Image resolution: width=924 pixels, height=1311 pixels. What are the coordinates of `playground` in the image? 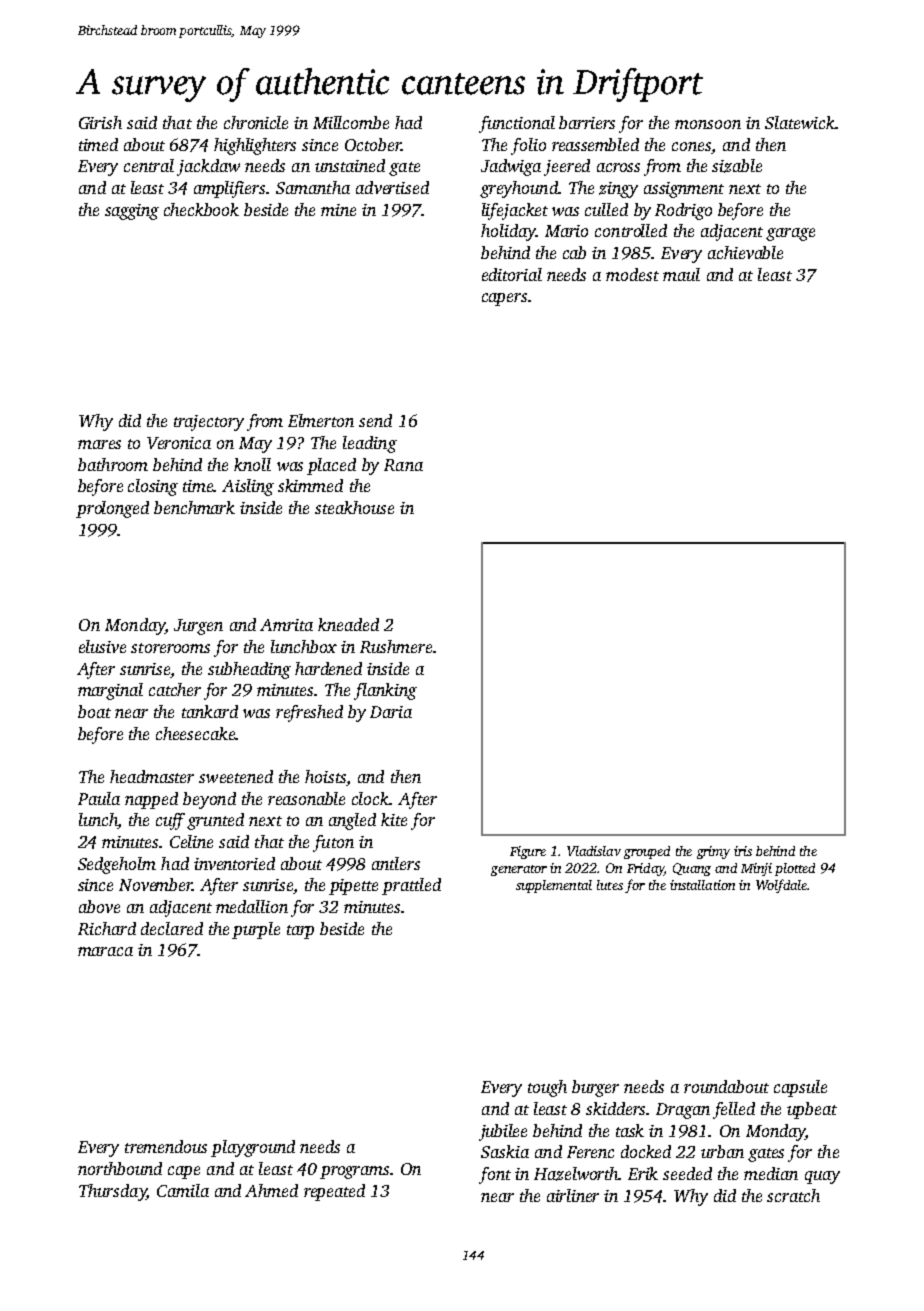 It's located at (253, 1148).
